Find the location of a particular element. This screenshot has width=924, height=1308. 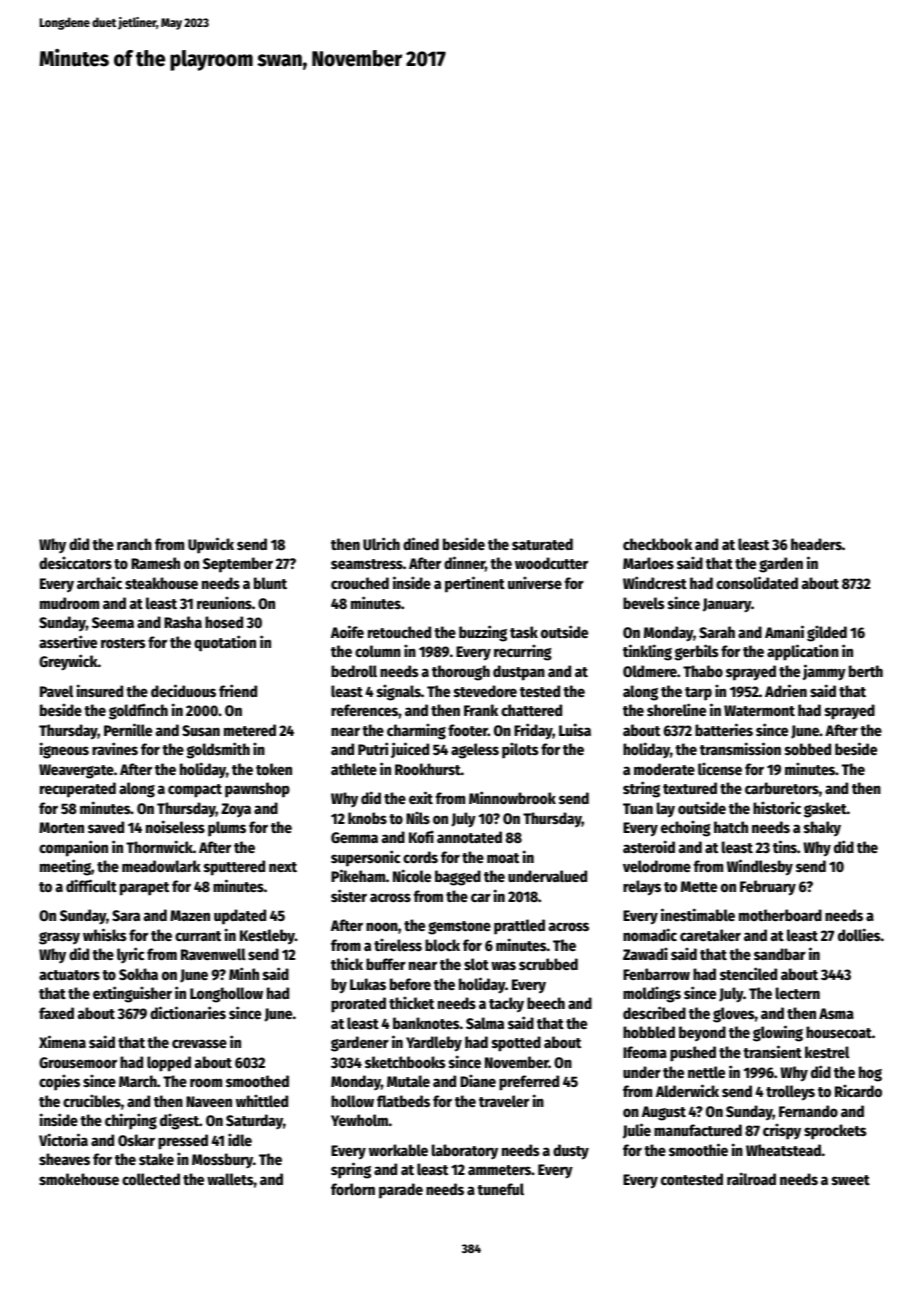

Minh is located at coordinates (244, 973).
